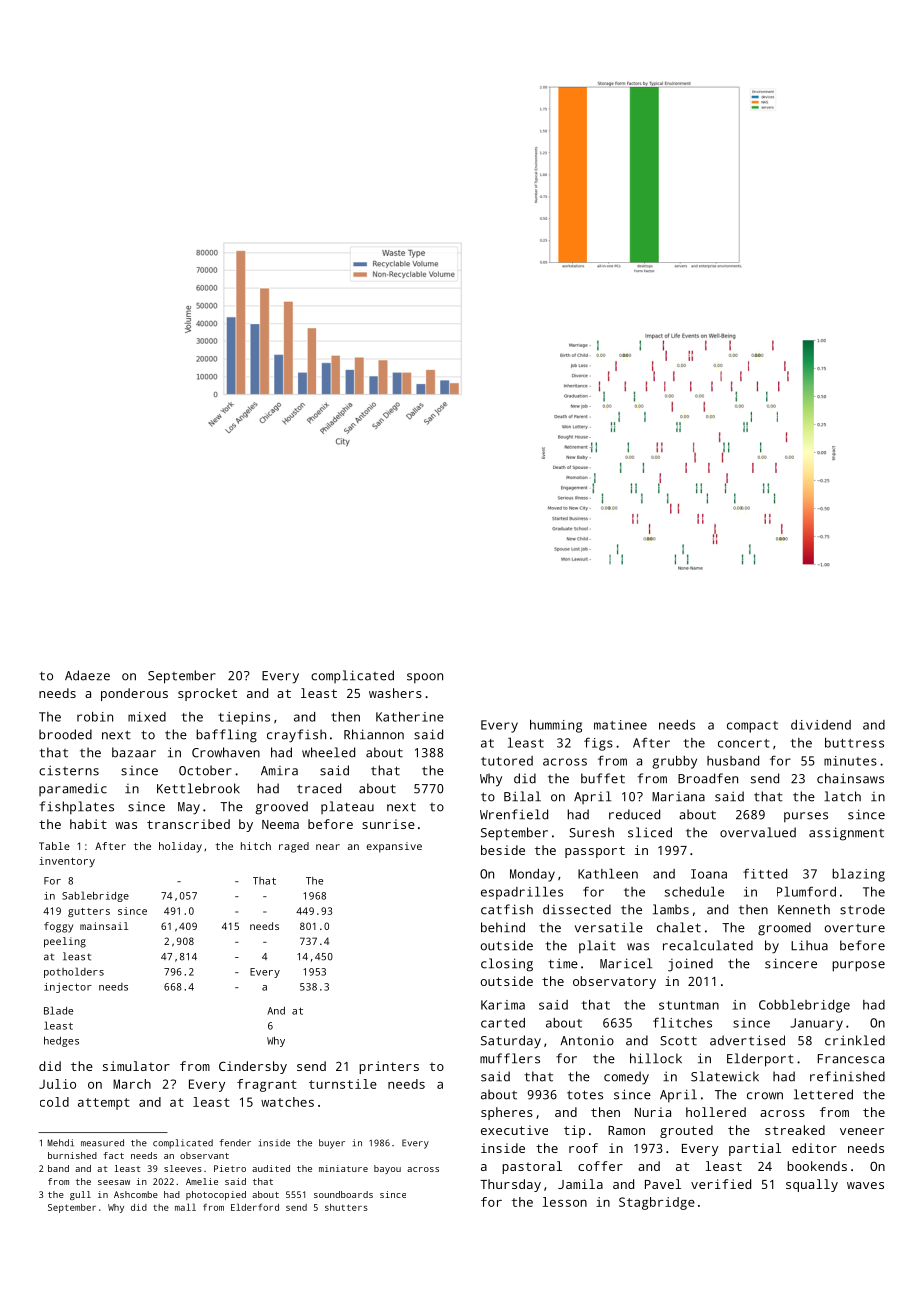 Image resolution: width=924 pixels, height=1308 pixels. I want to click on washers, so click(395, 693).
